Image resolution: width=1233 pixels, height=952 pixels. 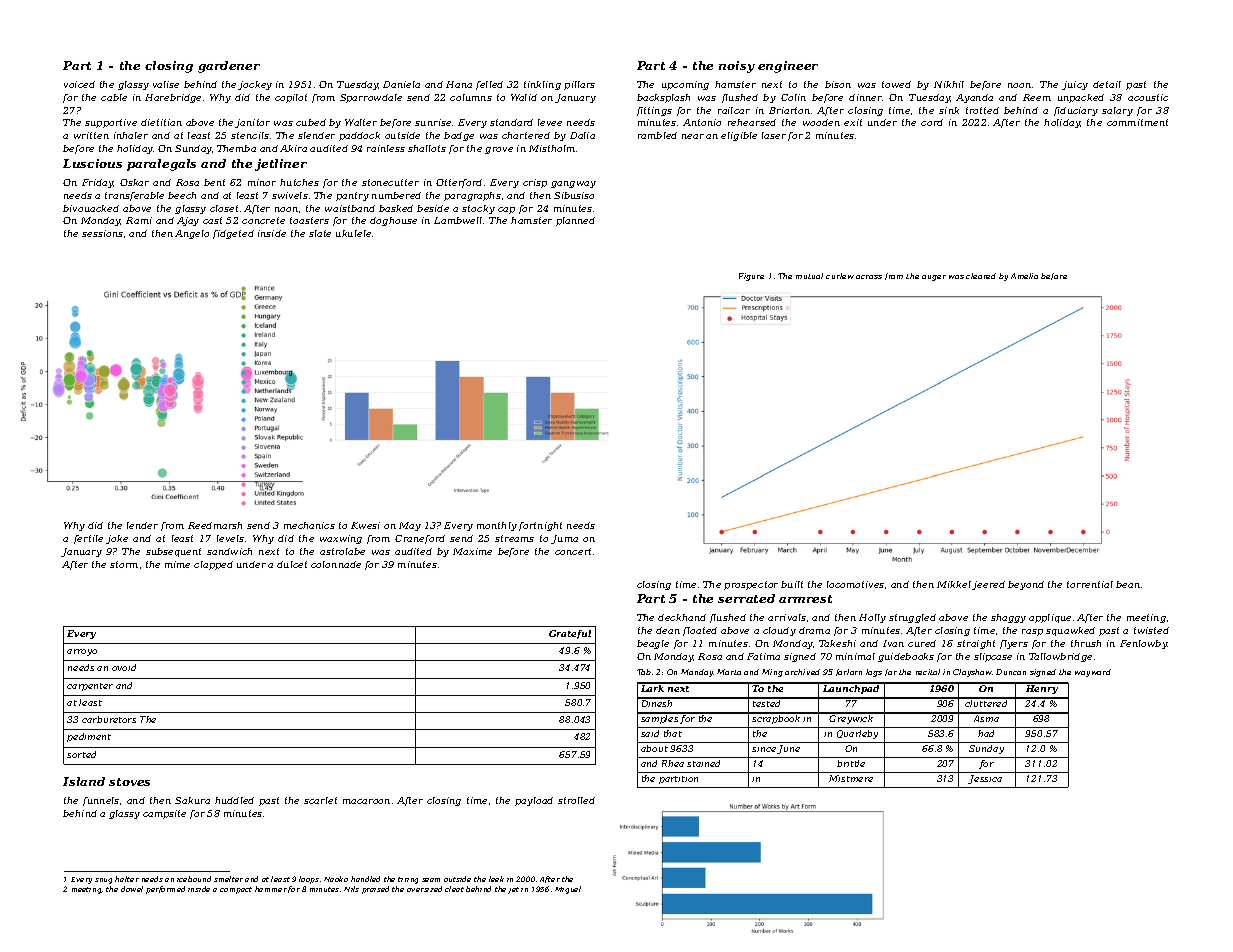 I want to click on engineer, so click(x=788, y=67).
